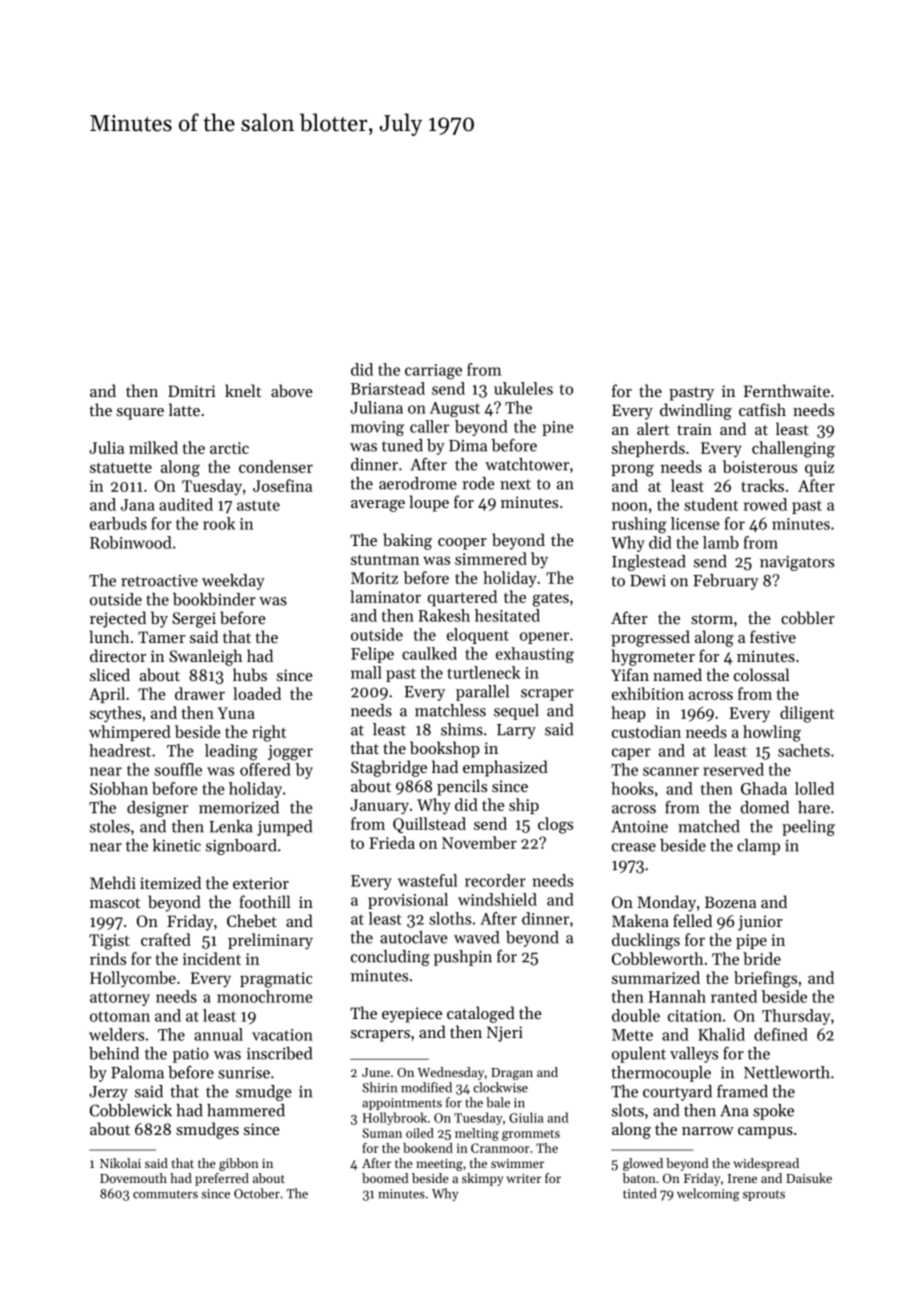 The height and width of the screenshot is (1308, 924). I want to click on carriage, so click(433, 372).
